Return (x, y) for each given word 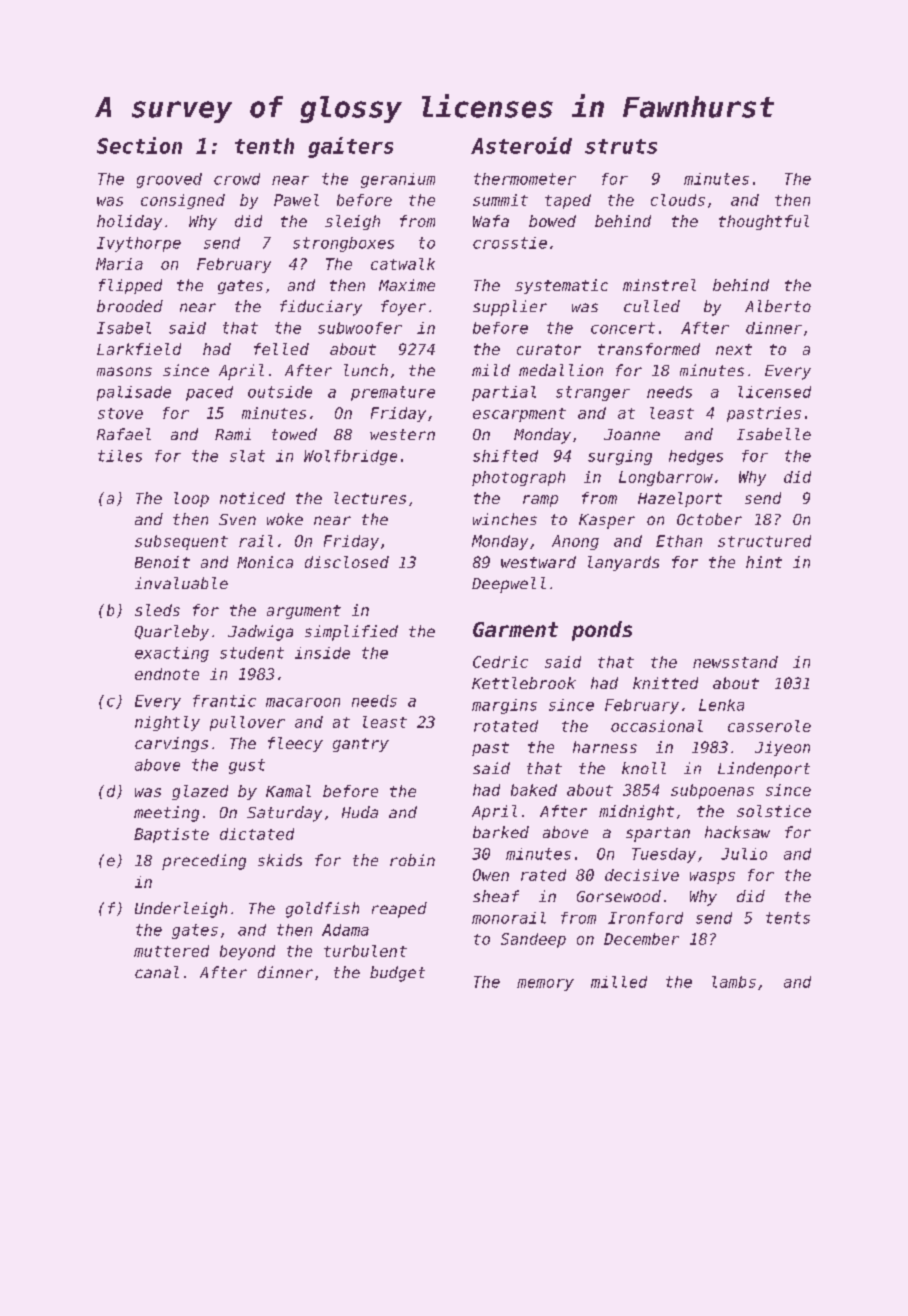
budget (397, 974)
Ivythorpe (139, 244)
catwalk (403, 264)
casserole (769, 726)
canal (157, 972)
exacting (172, 654)
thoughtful (764, 222)
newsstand (735, 662)
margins (504, 706)
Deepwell (509, 585)
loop (191, 499)
